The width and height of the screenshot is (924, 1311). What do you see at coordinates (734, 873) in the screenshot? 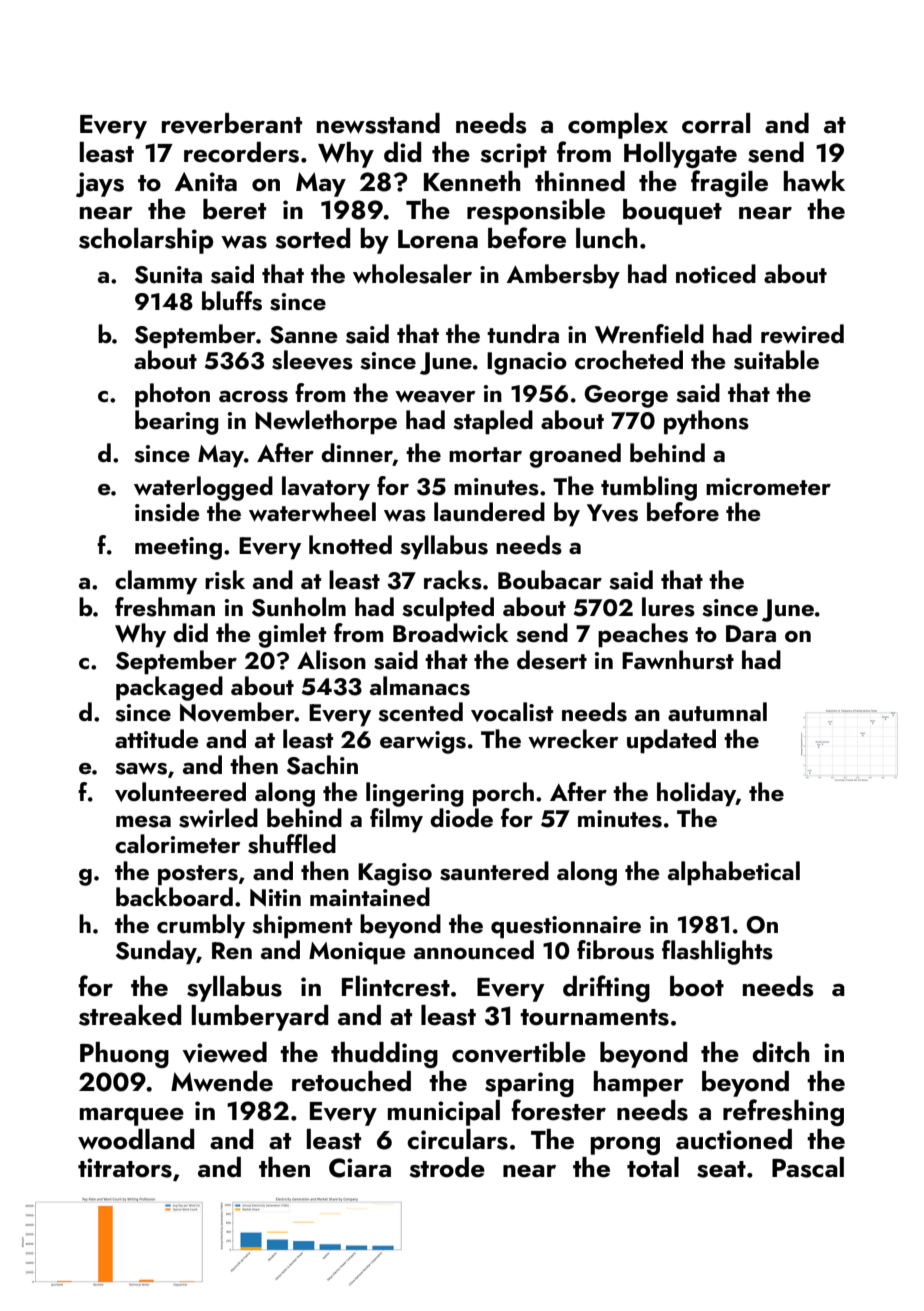
I see `alphabetical` at bounding box center [734, 873].
